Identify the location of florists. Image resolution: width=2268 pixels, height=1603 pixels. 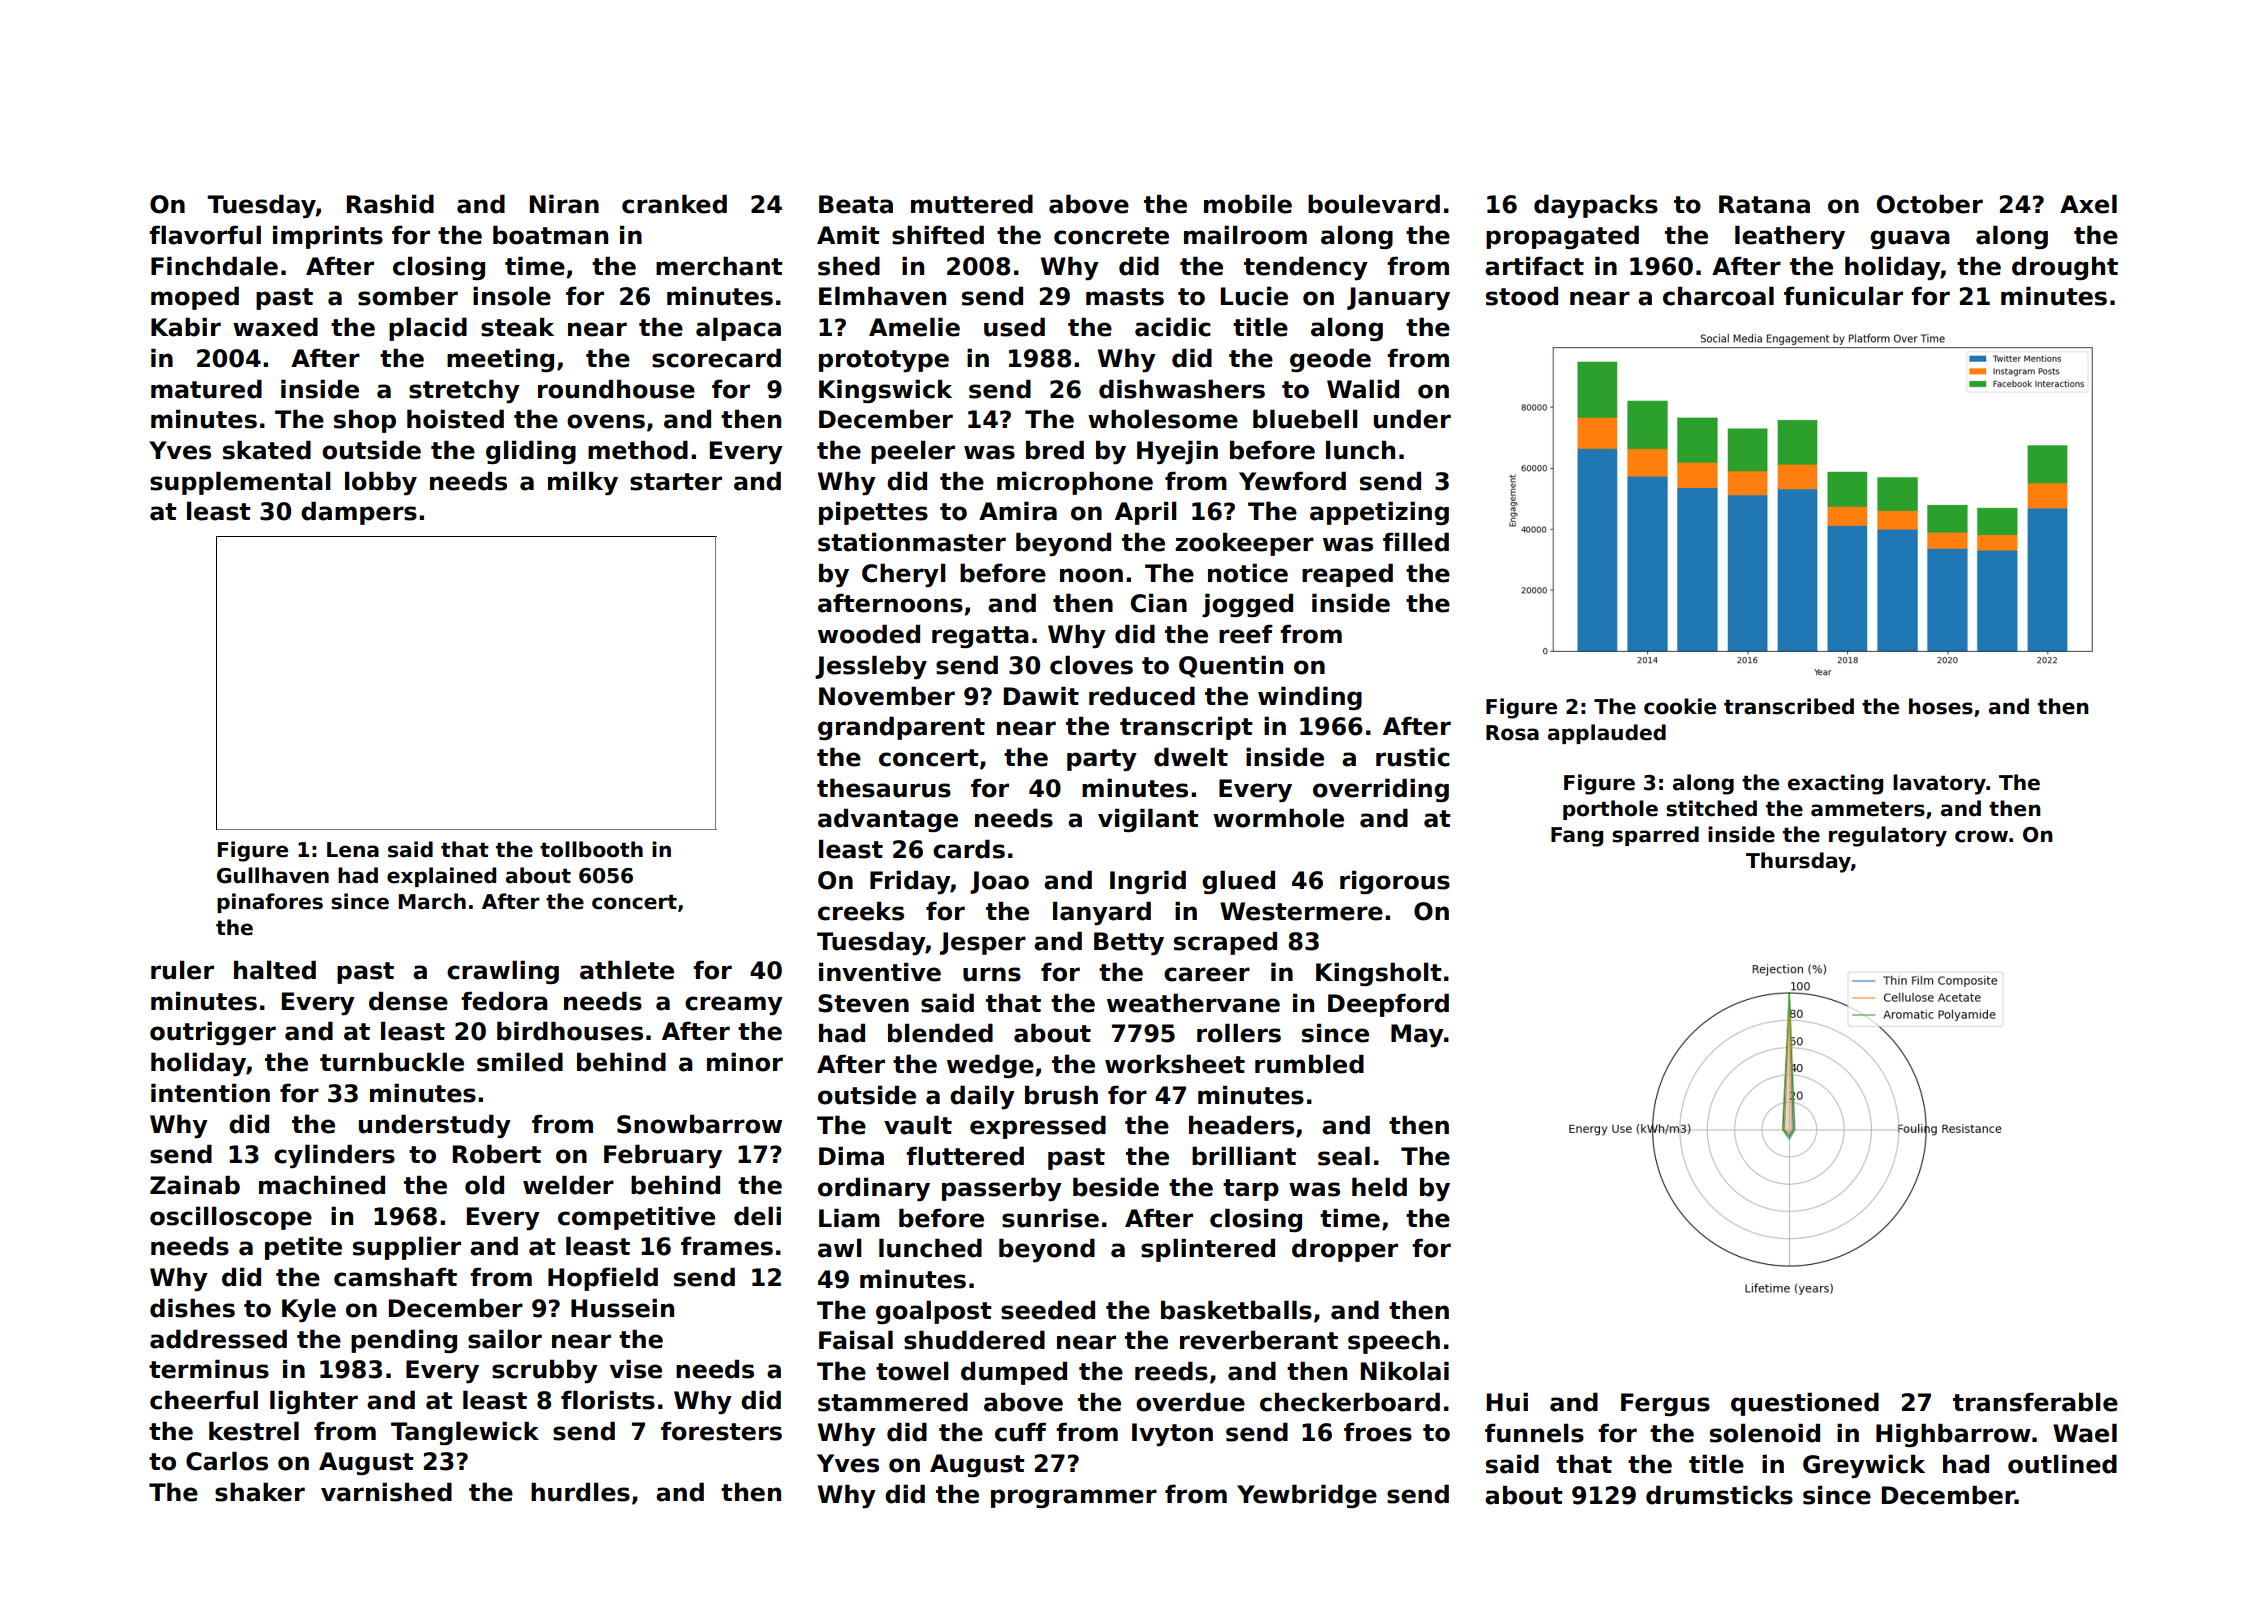
(608, 1400).
